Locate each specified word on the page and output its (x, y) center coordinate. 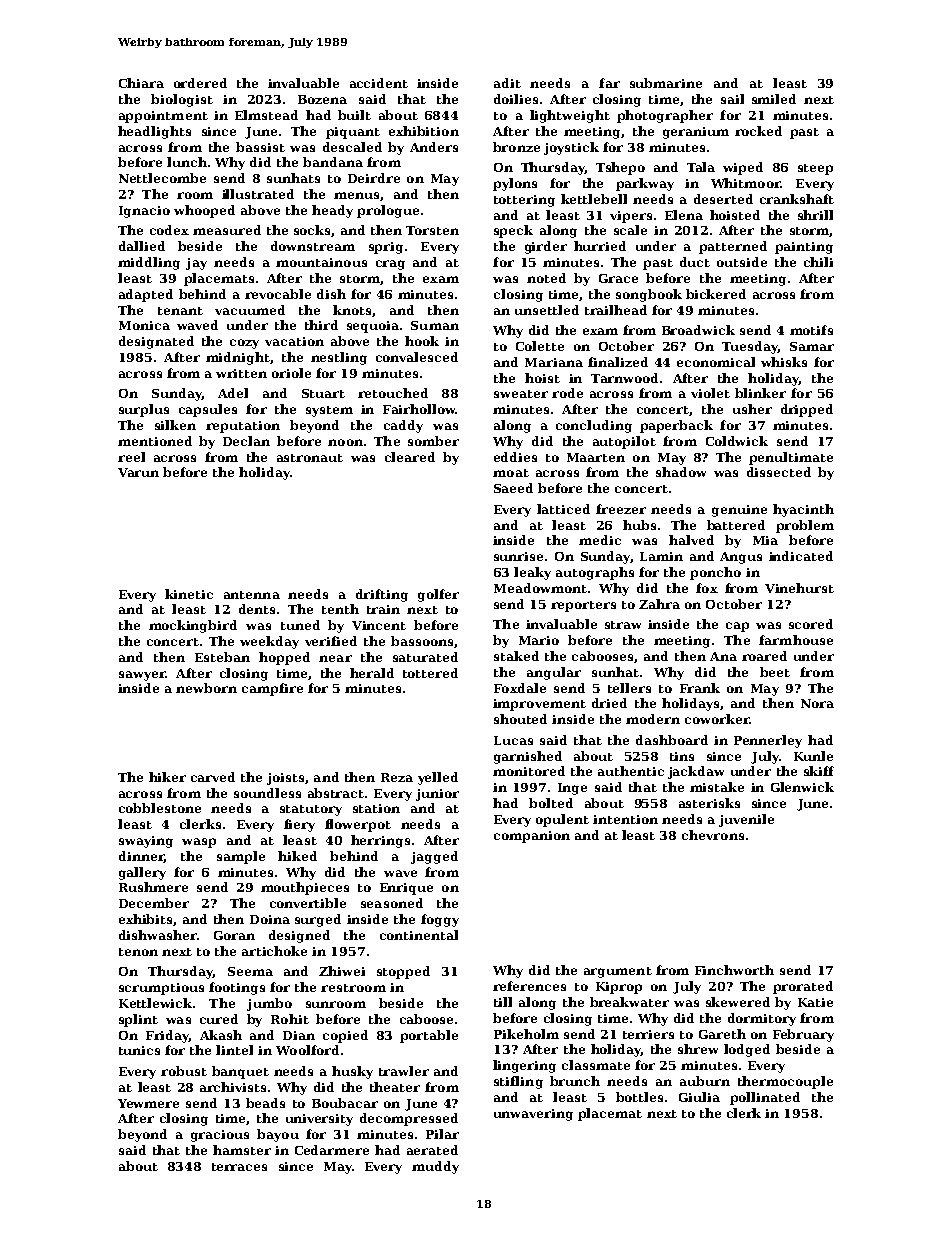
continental (419, 935)
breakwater (629, 1002)
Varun (138, 472)
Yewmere (148, 1103)
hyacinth (803, 510)
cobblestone (160, 808)
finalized (618, 362)
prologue (388, 211)
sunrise (518, 556)
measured (227, 230)
